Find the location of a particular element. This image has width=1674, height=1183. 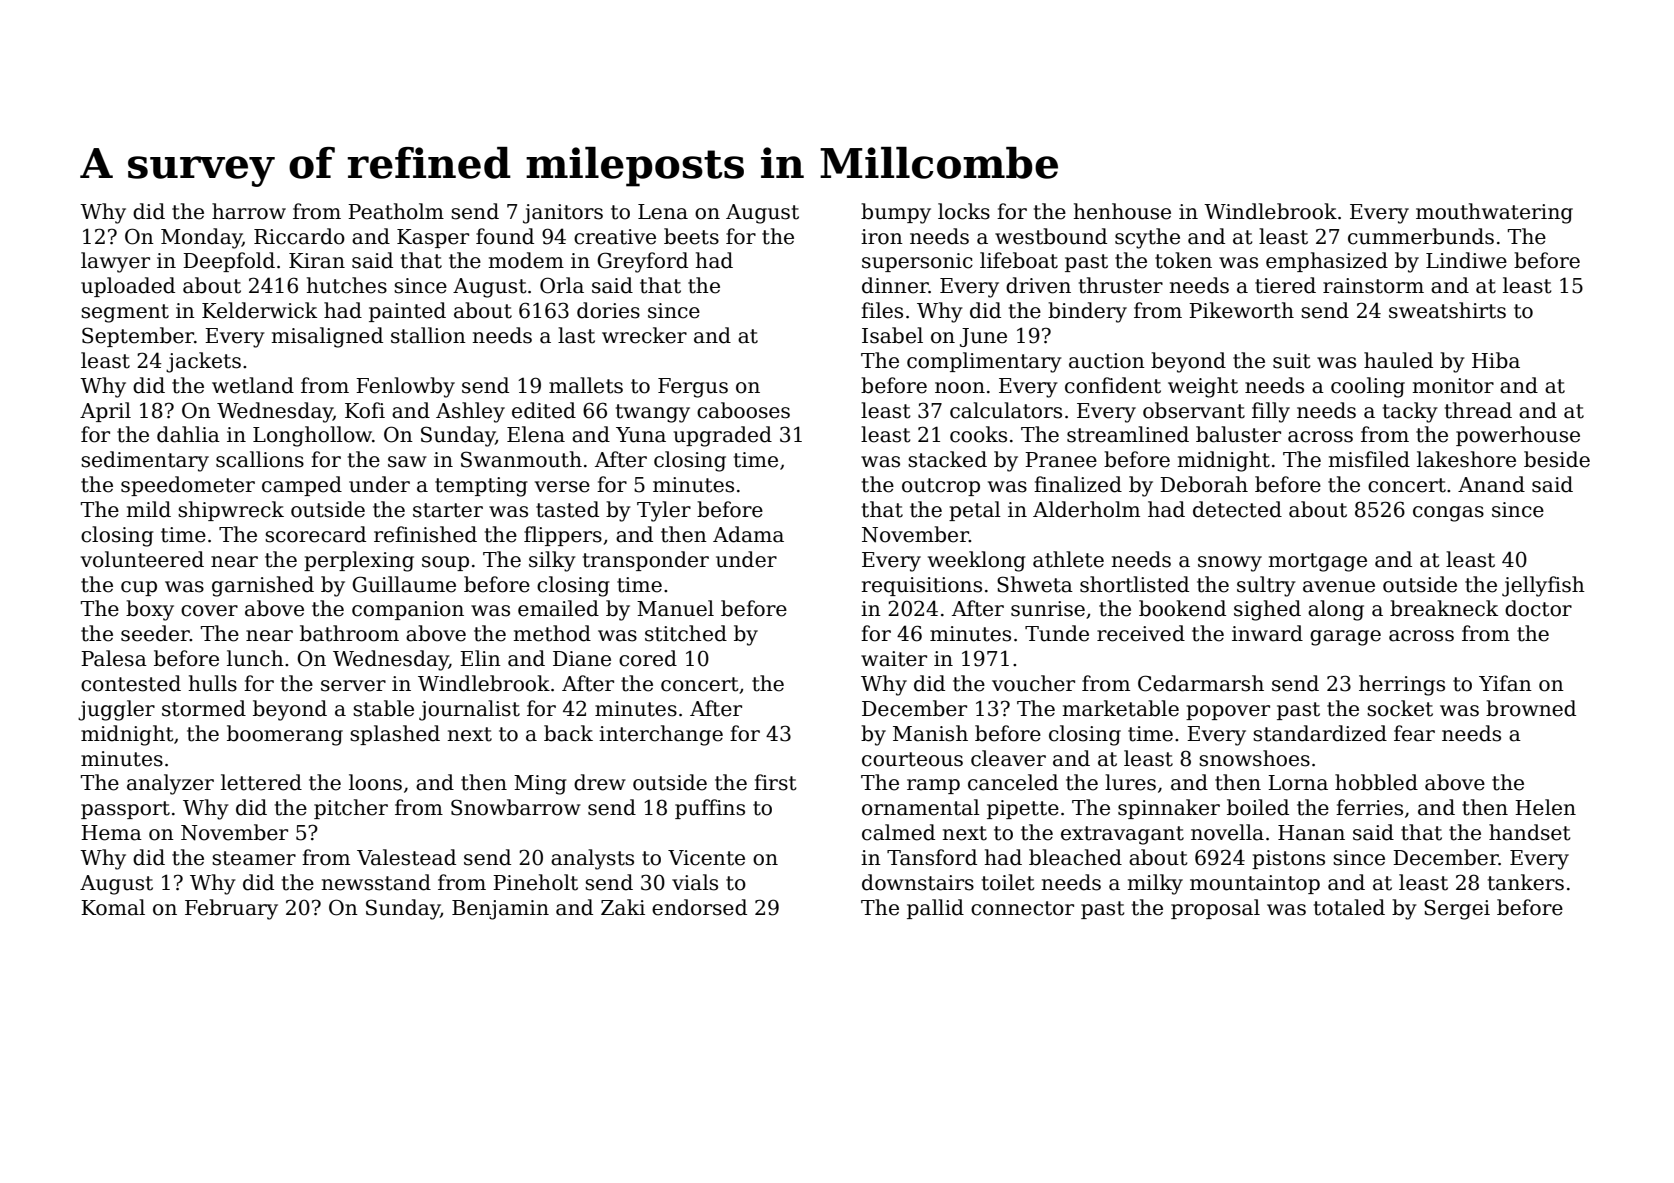

Greyford is located at coordinates (642, 262).
